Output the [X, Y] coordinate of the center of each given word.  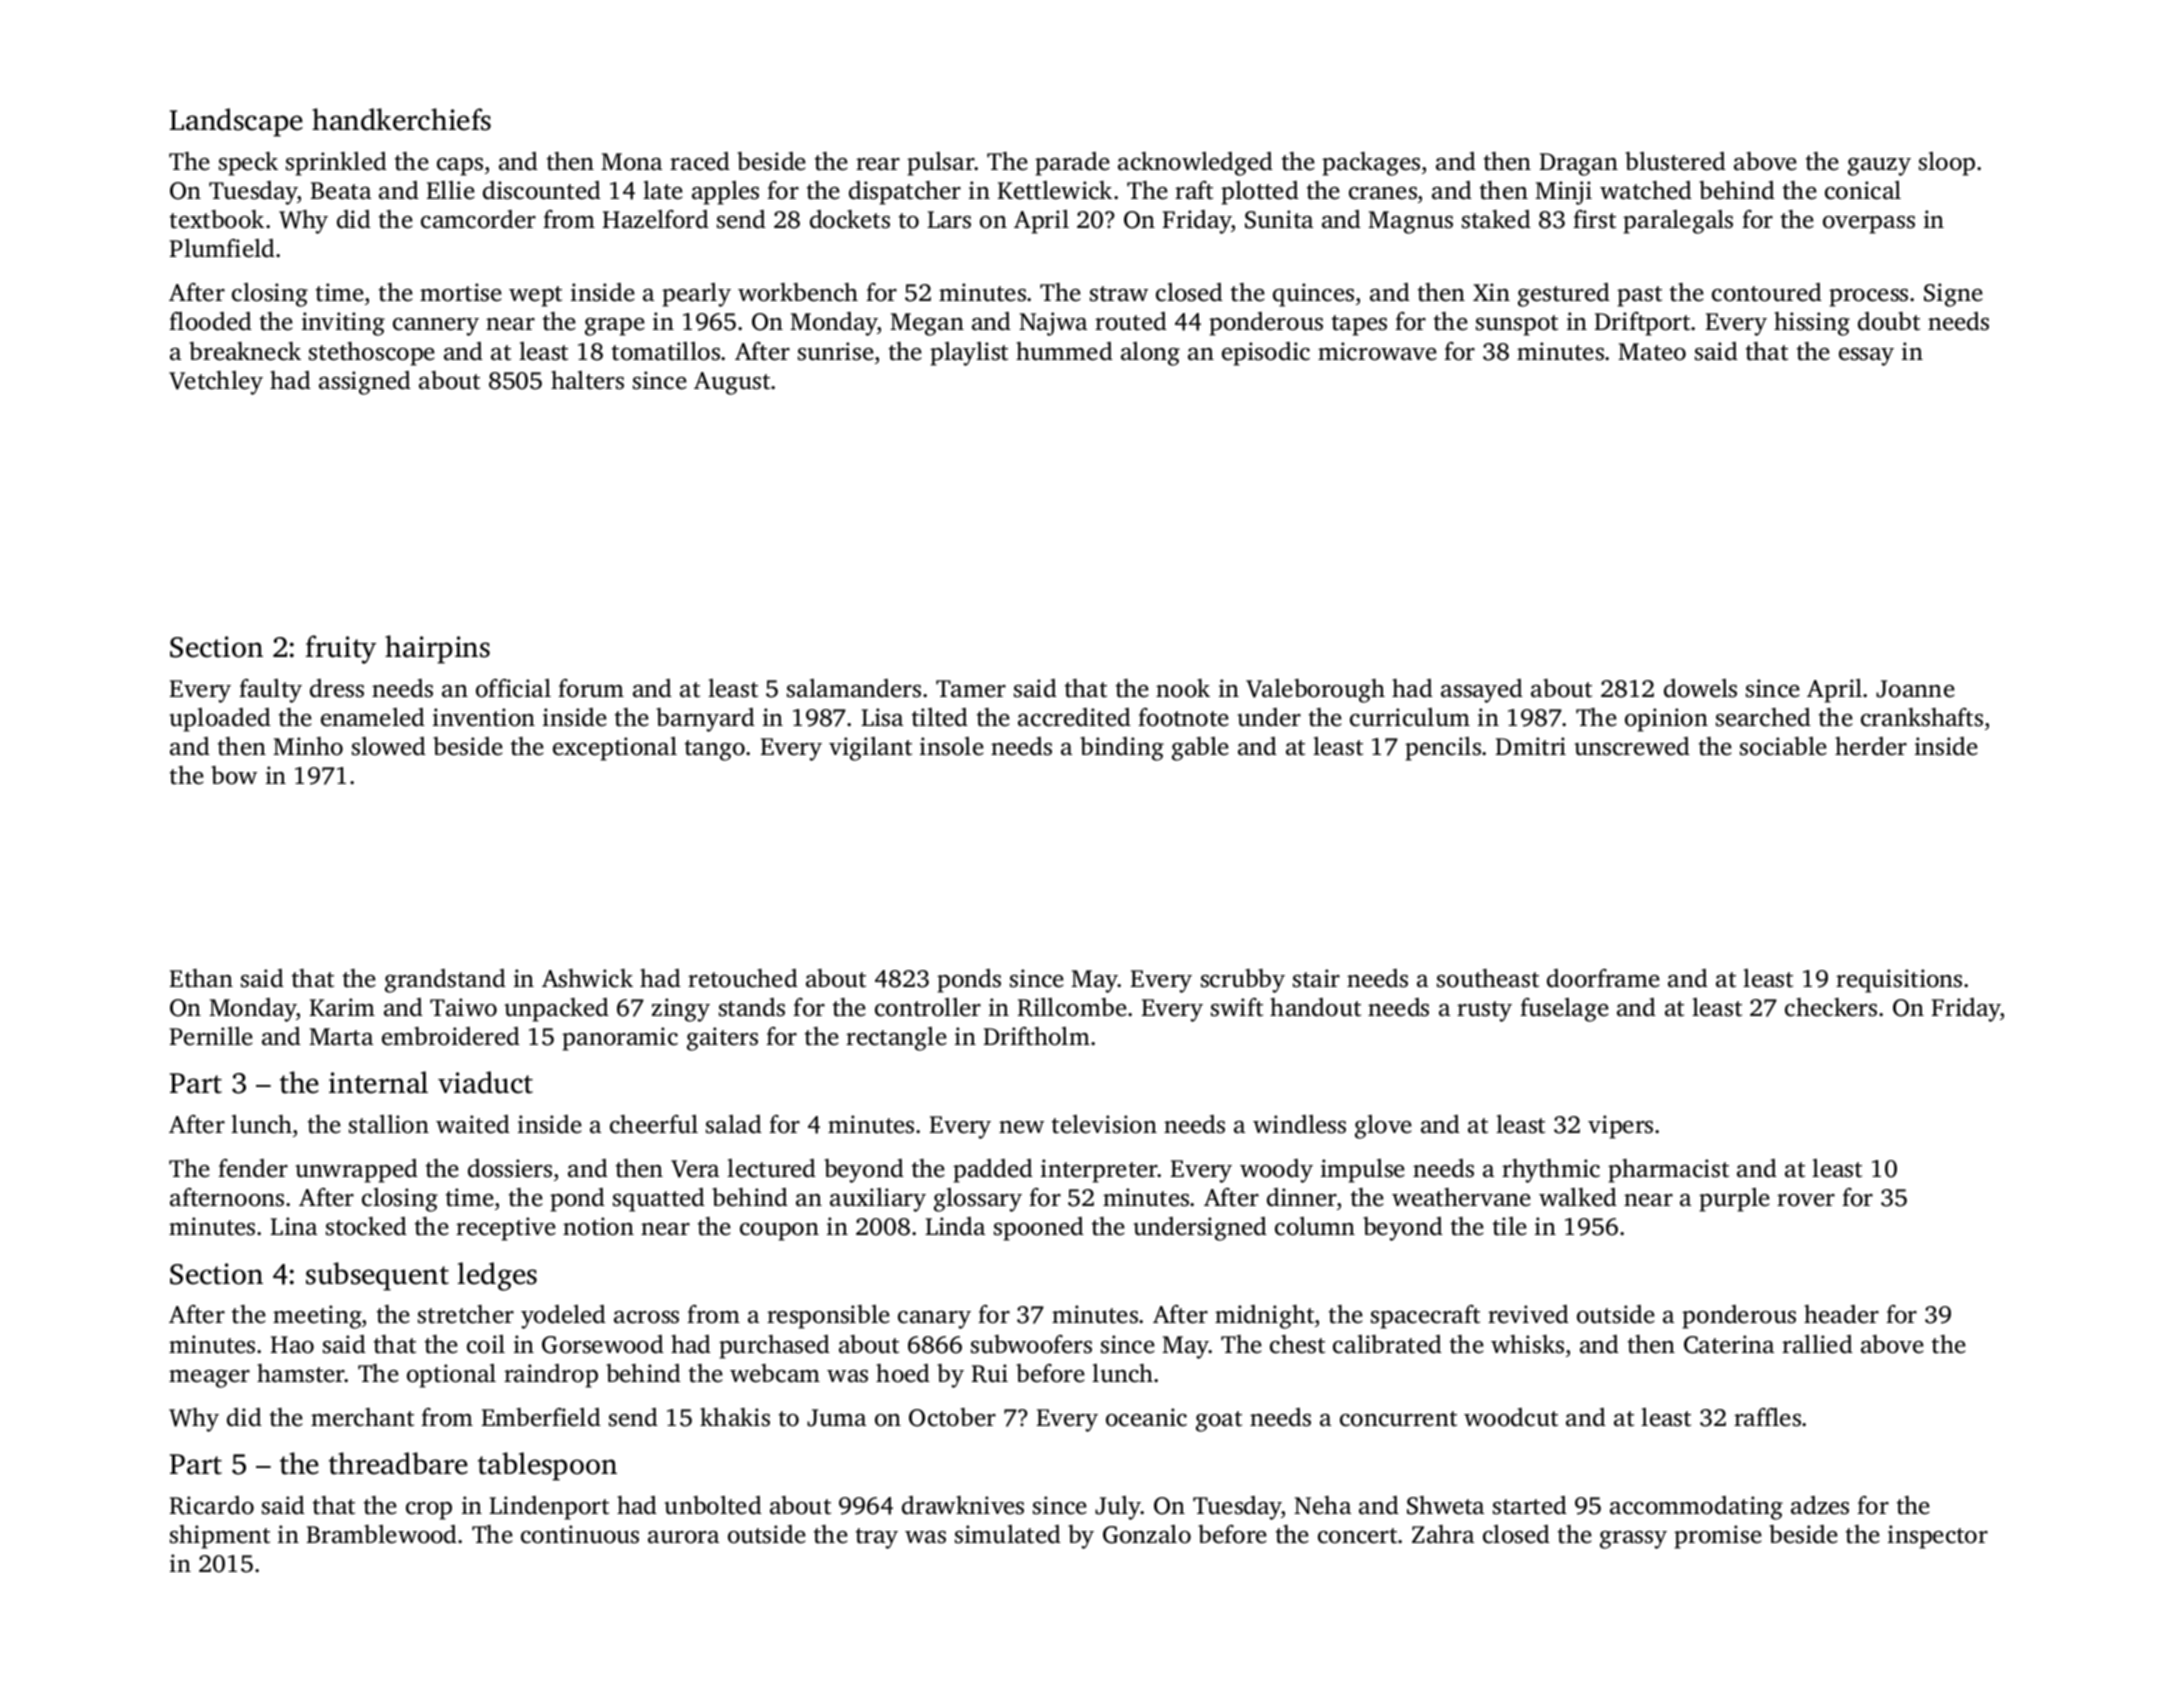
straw [1119, 294]
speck [248, 164]
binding [1122, 749]
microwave [1377, 351]
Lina [293, 1226]
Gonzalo [1147, 1534]
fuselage [1564, 1010]
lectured [771, 1168]
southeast [1488, 978]
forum [591, 688]
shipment [220, 1537]
